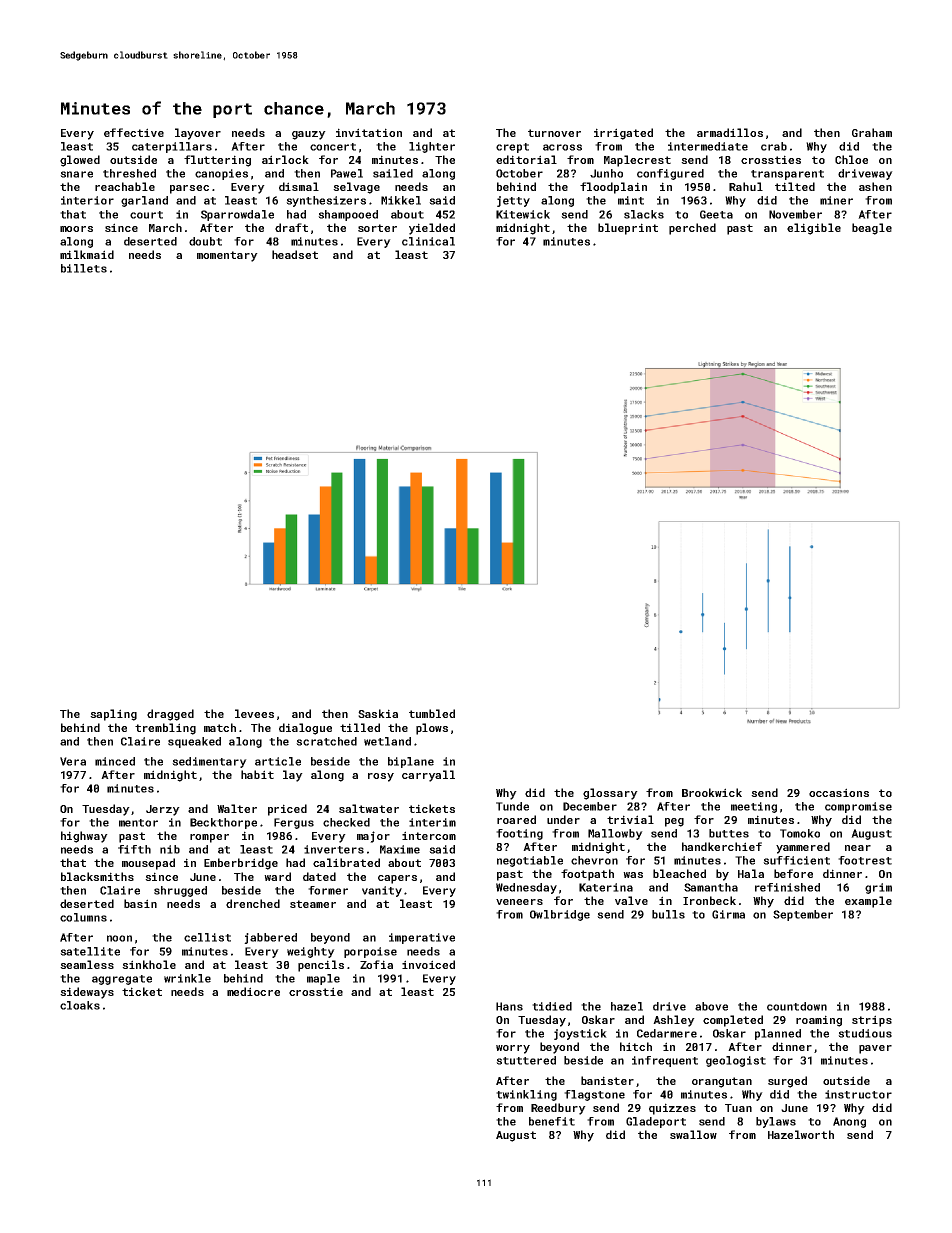  What do you see at coordinates (134, 132) in the image?
I see `effective` at bounding box center [134, 132].
